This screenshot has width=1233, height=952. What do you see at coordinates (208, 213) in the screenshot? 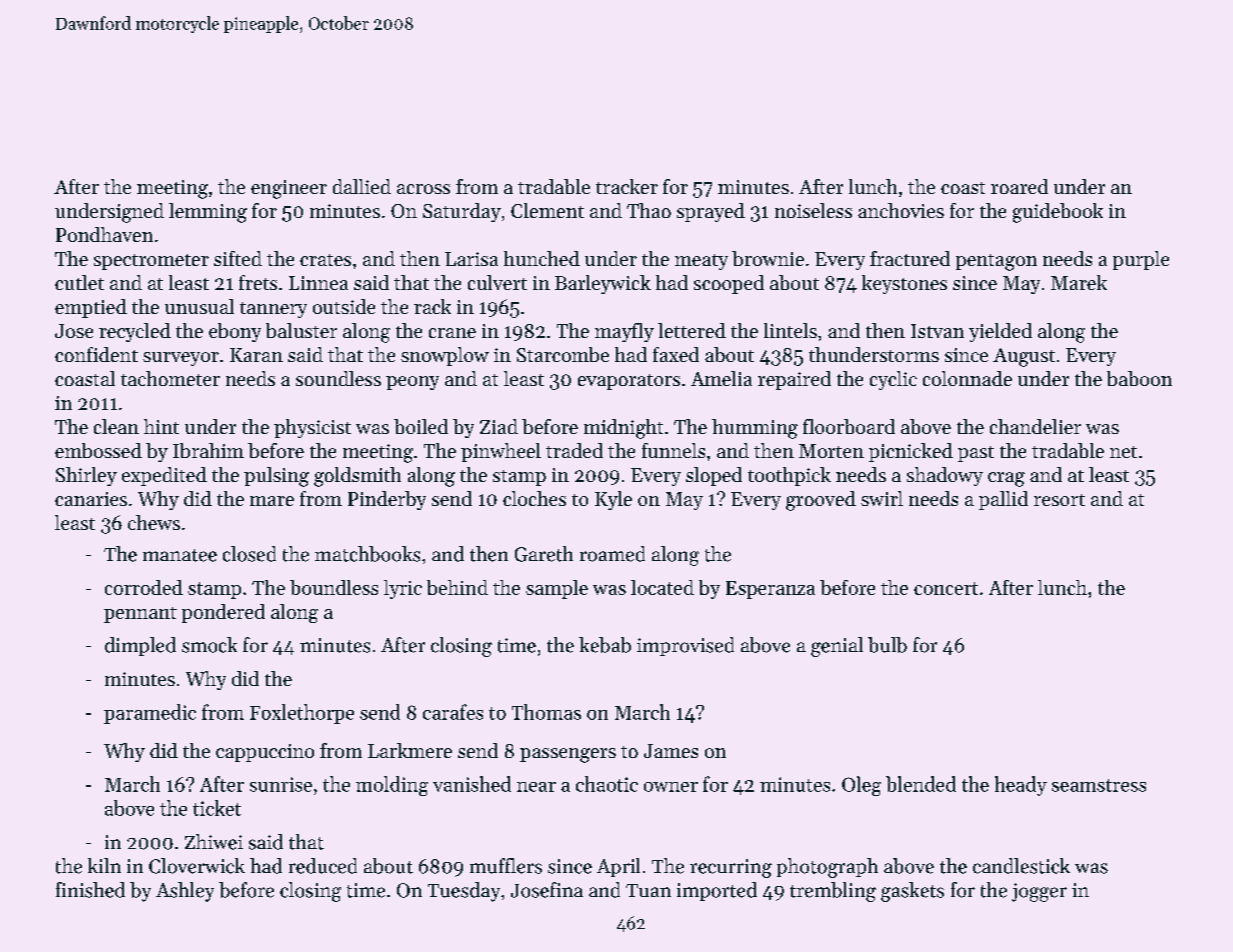
I see `lemming` at bounding box center [208, 213].
